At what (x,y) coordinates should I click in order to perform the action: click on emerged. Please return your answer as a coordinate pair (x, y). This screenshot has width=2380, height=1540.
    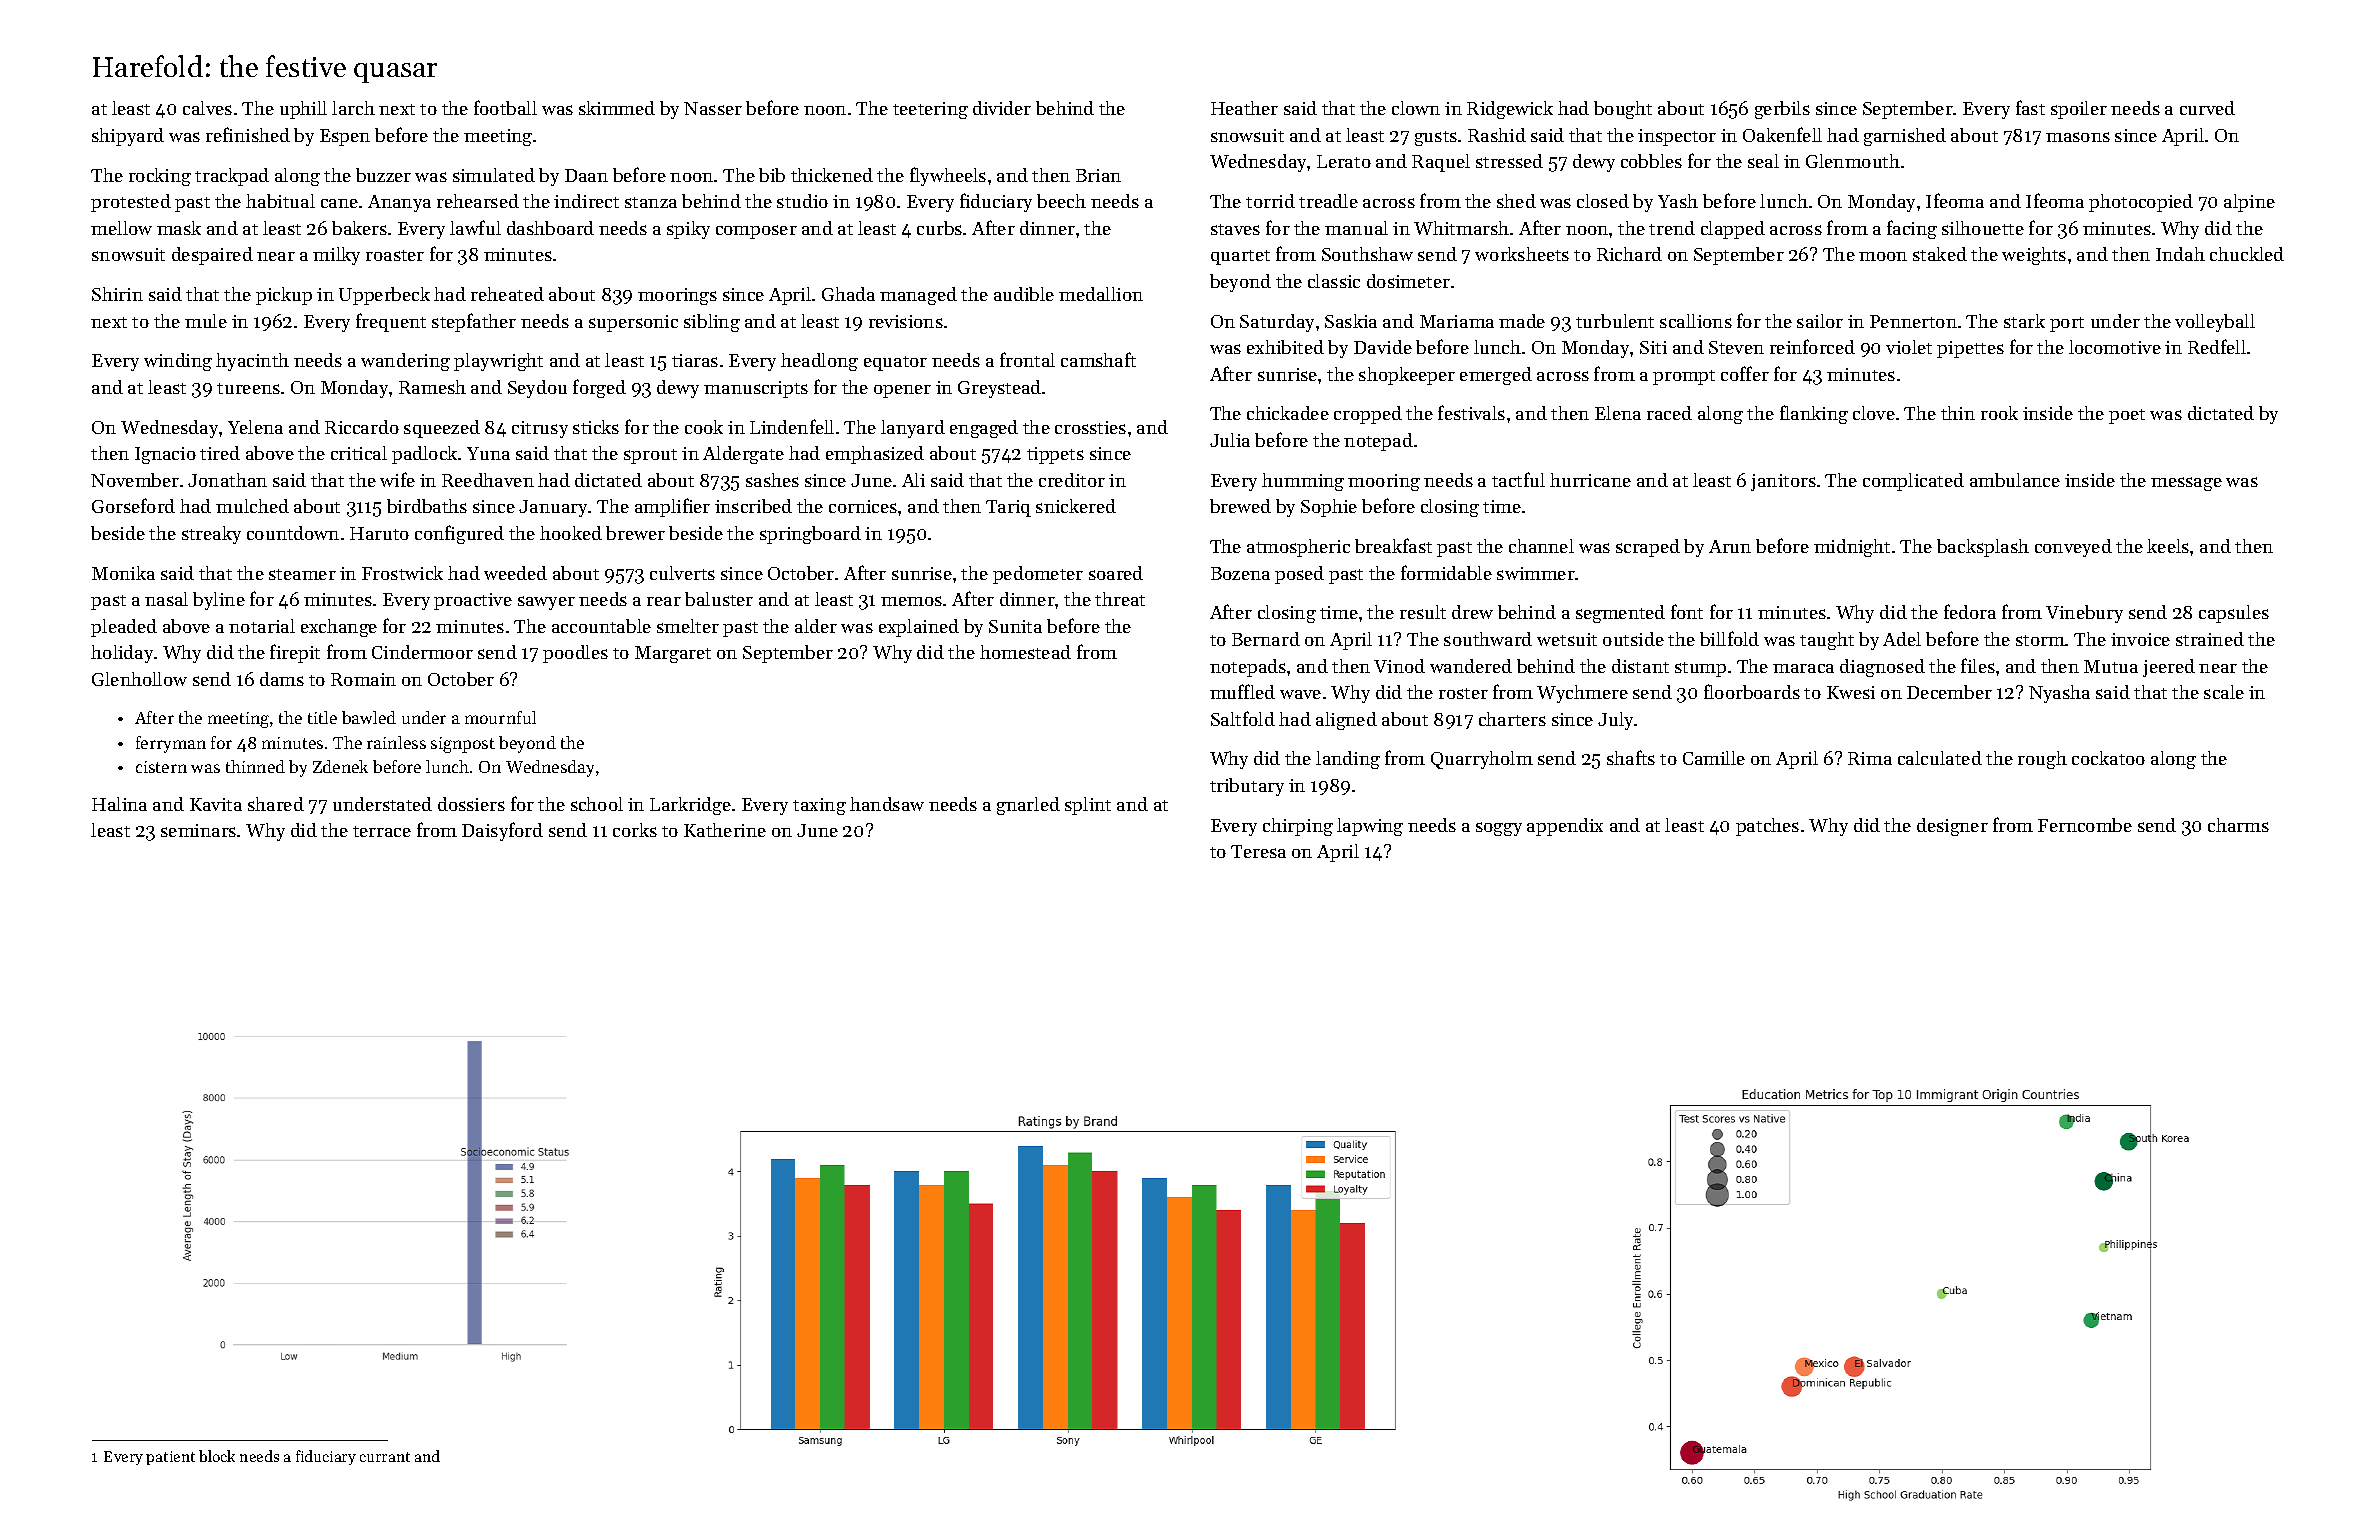
    Looking at the image, I should click on (1496, 376).
